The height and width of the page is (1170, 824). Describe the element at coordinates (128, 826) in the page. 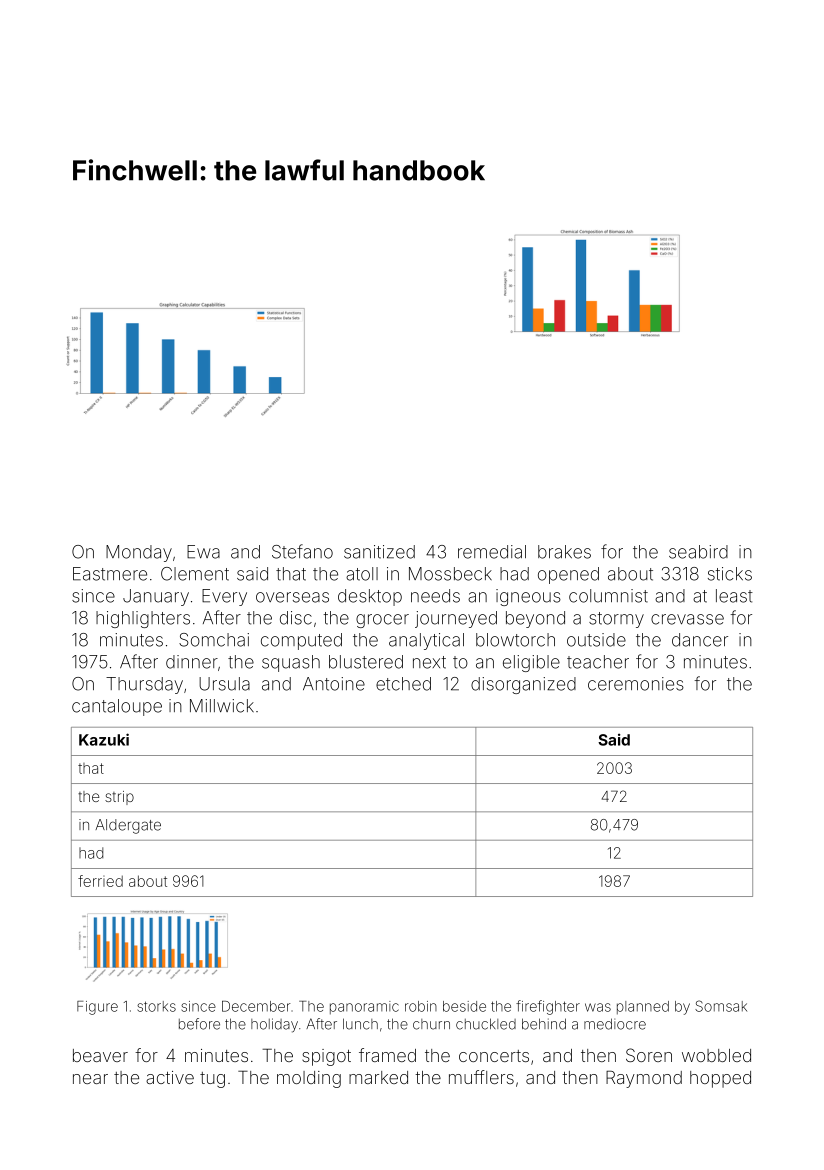

I see `Aldergate` at that location.
